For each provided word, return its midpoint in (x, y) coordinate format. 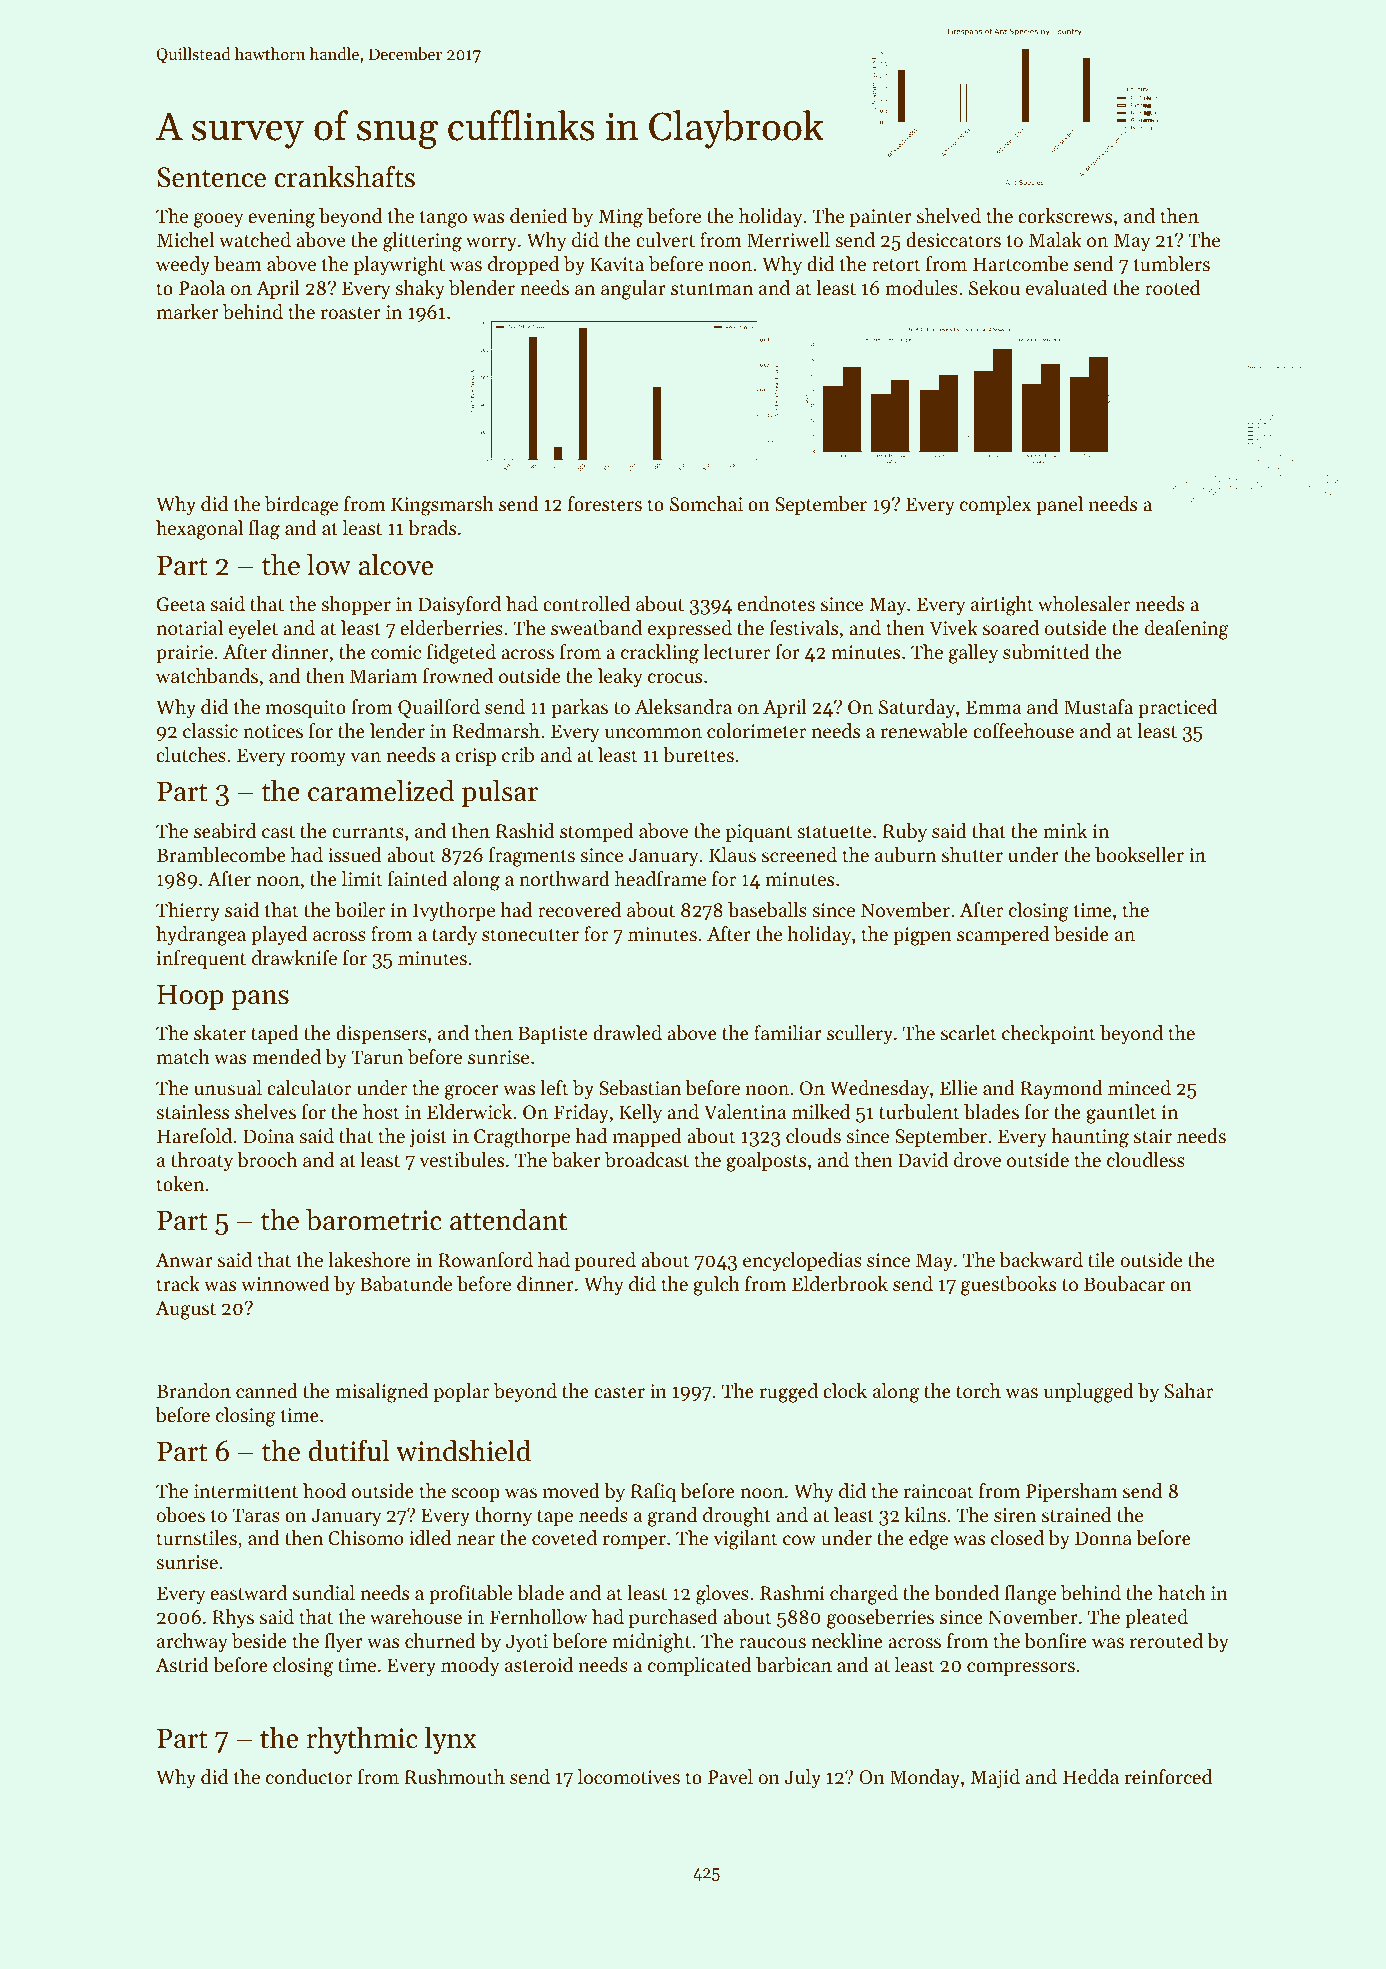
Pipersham (1072, 1492)
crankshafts (344, 176)
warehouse (416, 1616)
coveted (564, 1537)
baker (576, 1160)
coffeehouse (1023, 730)
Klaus (732, 854)
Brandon (194, 1390)
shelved (949, 215)
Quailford (439, 708)
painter (881, 218)
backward (1041, 1260)
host (381, 1111)
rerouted (1166, 1640)
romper (634, 1542)
